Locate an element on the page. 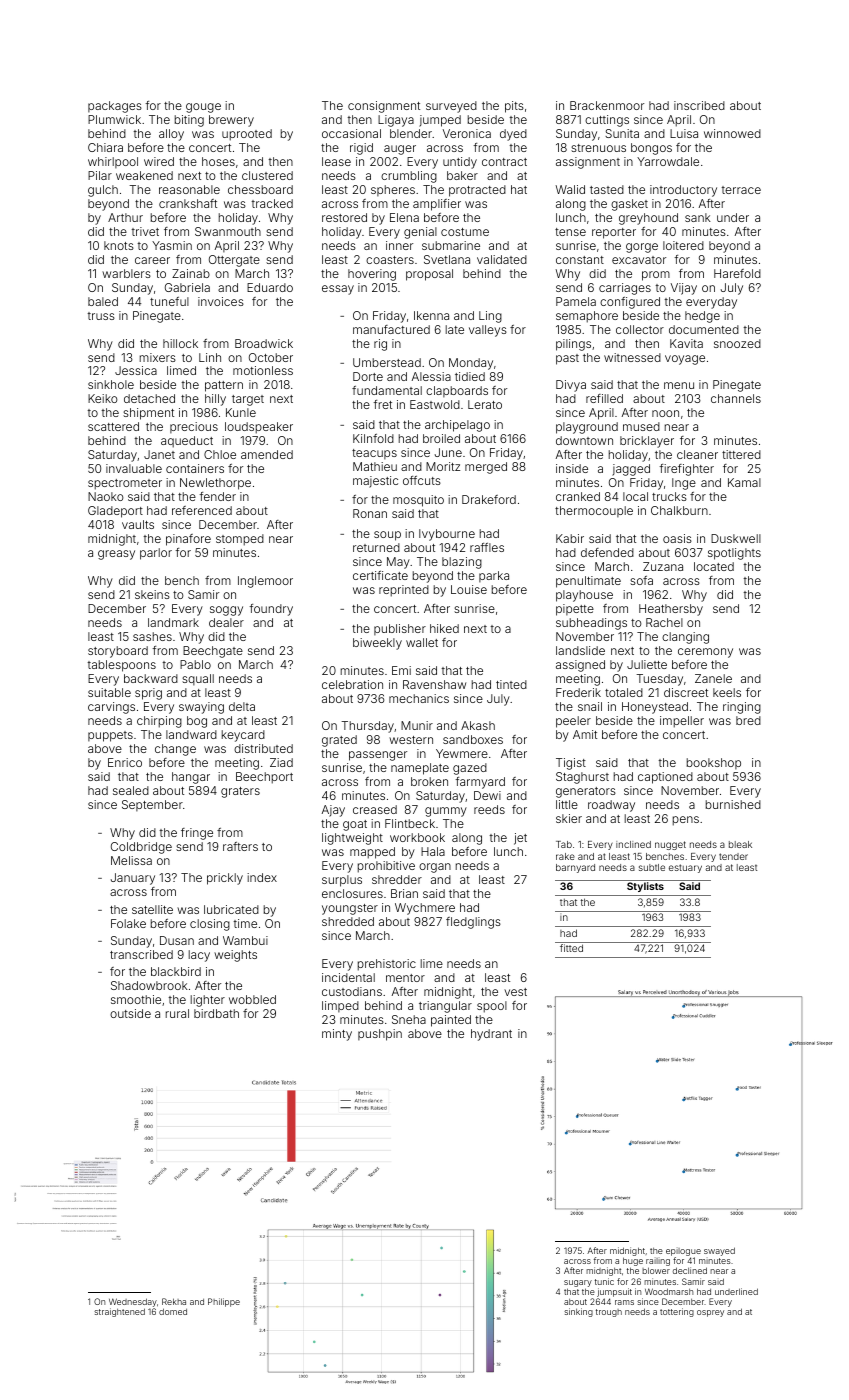  tinted is located at coordinates (511, 684).
